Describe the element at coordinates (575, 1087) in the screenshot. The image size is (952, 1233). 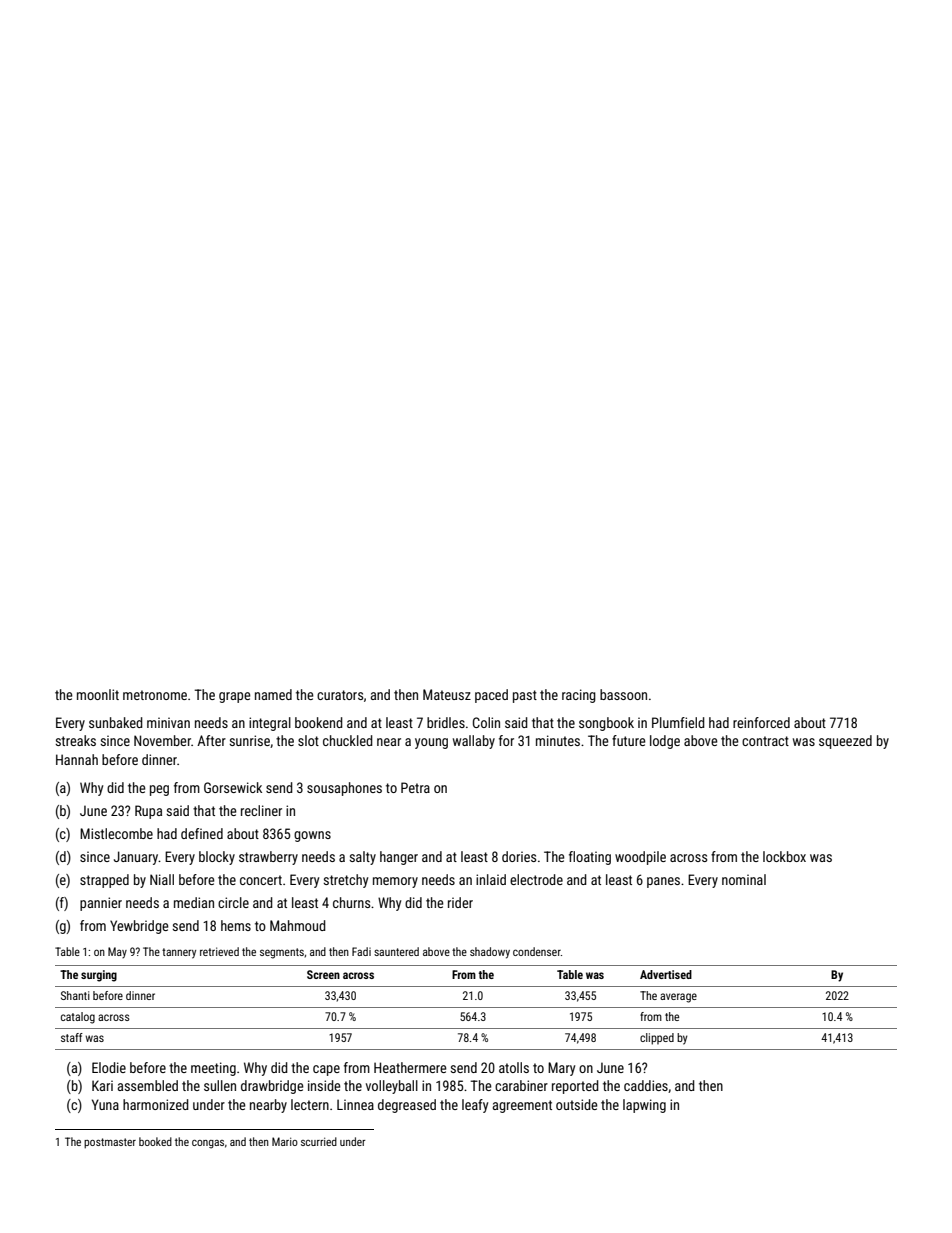
I see `reported` at that location.
